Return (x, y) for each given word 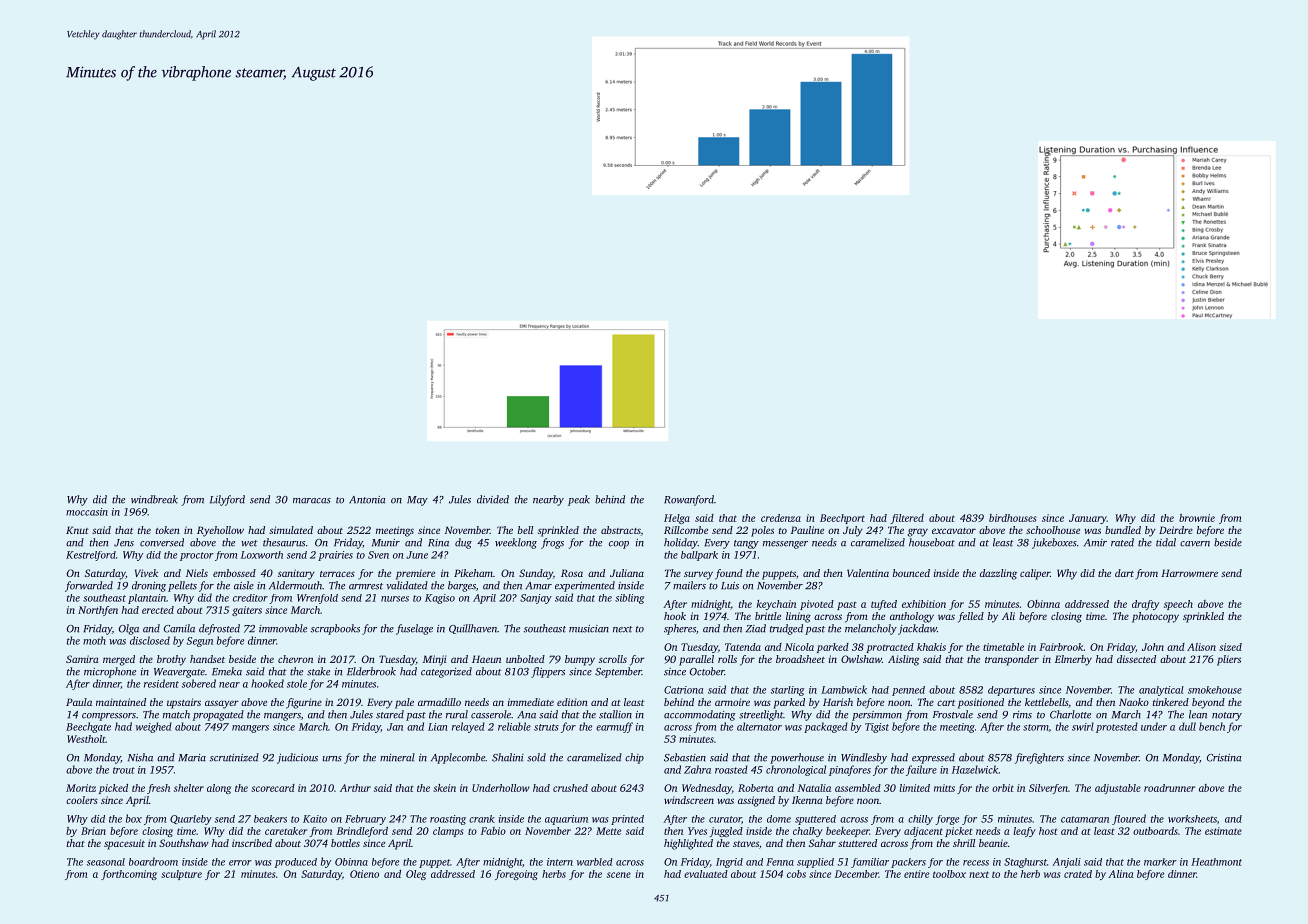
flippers (548, 672)
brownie (1197, 518)
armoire (732, 702)
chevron (295, 659)
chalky (808, 832)
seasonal (106, 862)
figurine (304, 703)
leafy (1024, 832)
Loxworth (262, 555)
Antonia (367, 500)
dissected (1136, 659)
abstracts (621, 530)
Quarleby (191, 820)
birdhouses (1012, 518)
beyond (1208, 703)
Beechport (842, 519)
